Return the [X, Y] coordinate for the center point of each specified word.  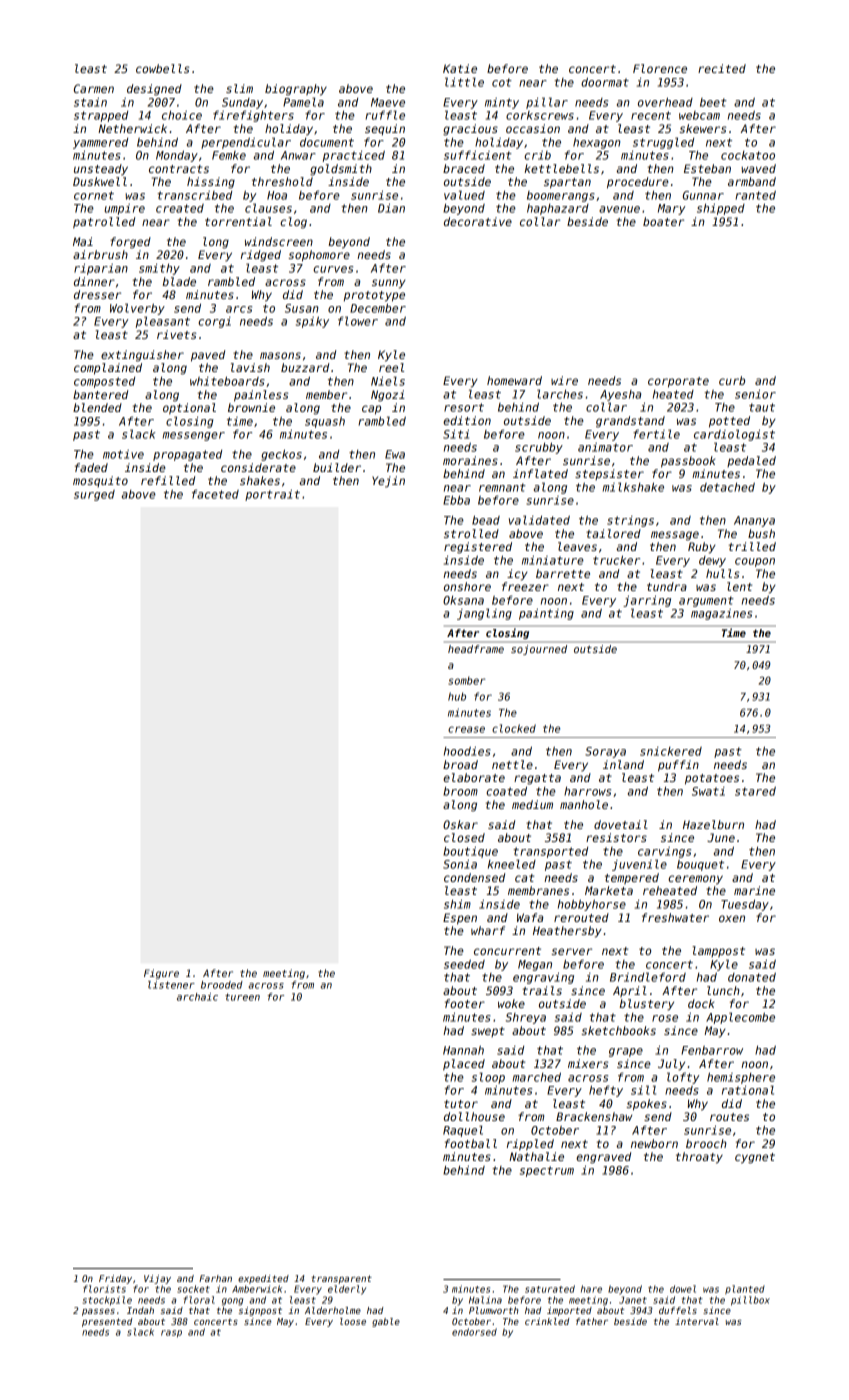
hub [457, 696]
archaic [197, 997]
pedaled [751, 461]
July [671, 1065]
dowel [683, 1289]
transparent [341, 1279]
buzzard [305, 367]
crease [466, 729]
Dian [391, 208]
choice [182, 115]
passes [98, 1312]
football [471, 1143]
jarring [647, 601]
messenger [194, 436]
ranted [755, 195]
